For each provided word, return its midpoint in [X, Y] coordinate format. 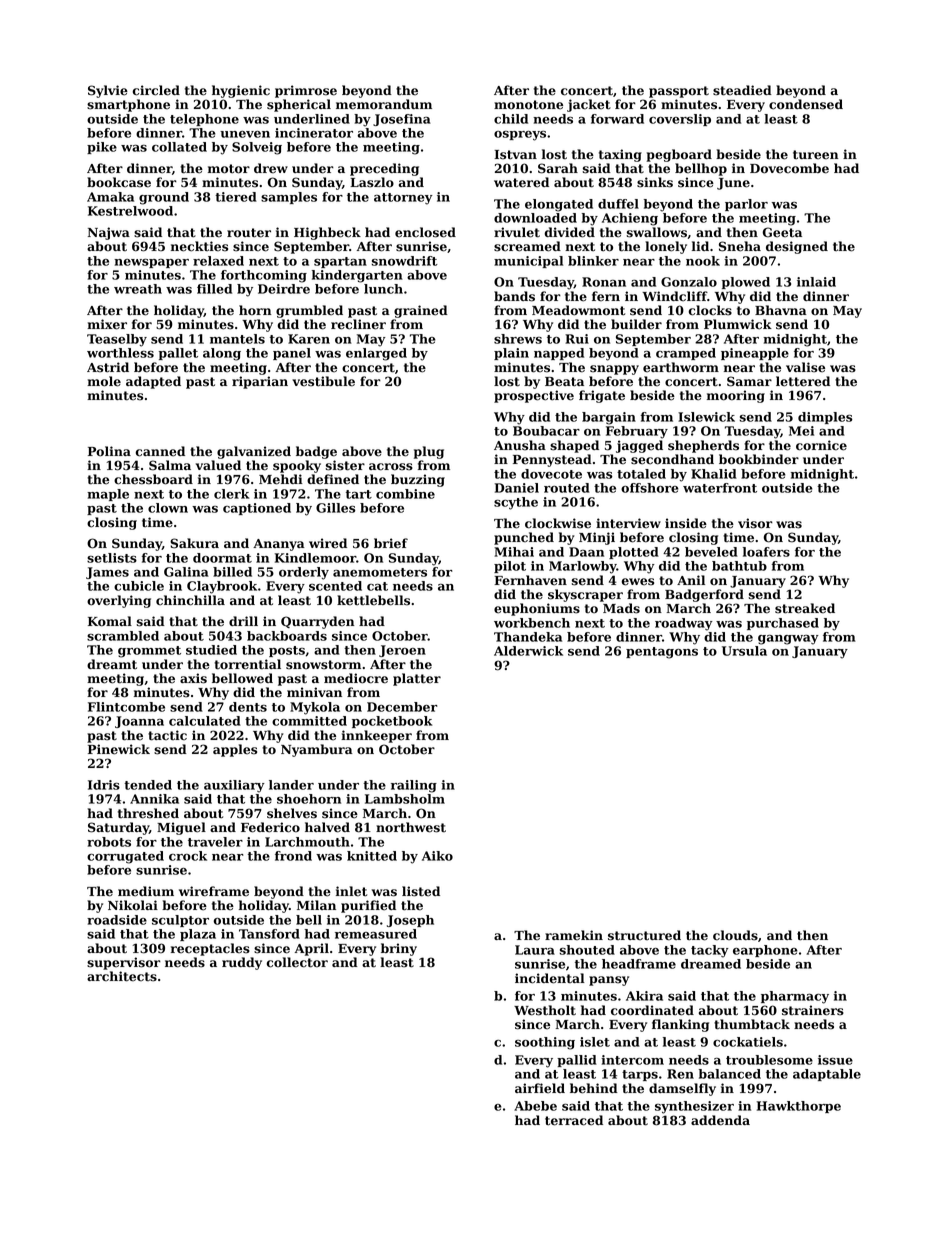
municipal [528, 262]
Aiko [437, 856]
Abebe [535, 1106]
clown [168, 508]
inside [686, 523]
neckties [199, 246]
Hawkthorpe [799, 1107]
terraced [574, 1120]
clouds [735, 935]
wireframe [214, 891]
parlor [746, 205]
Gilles [336, 508]
